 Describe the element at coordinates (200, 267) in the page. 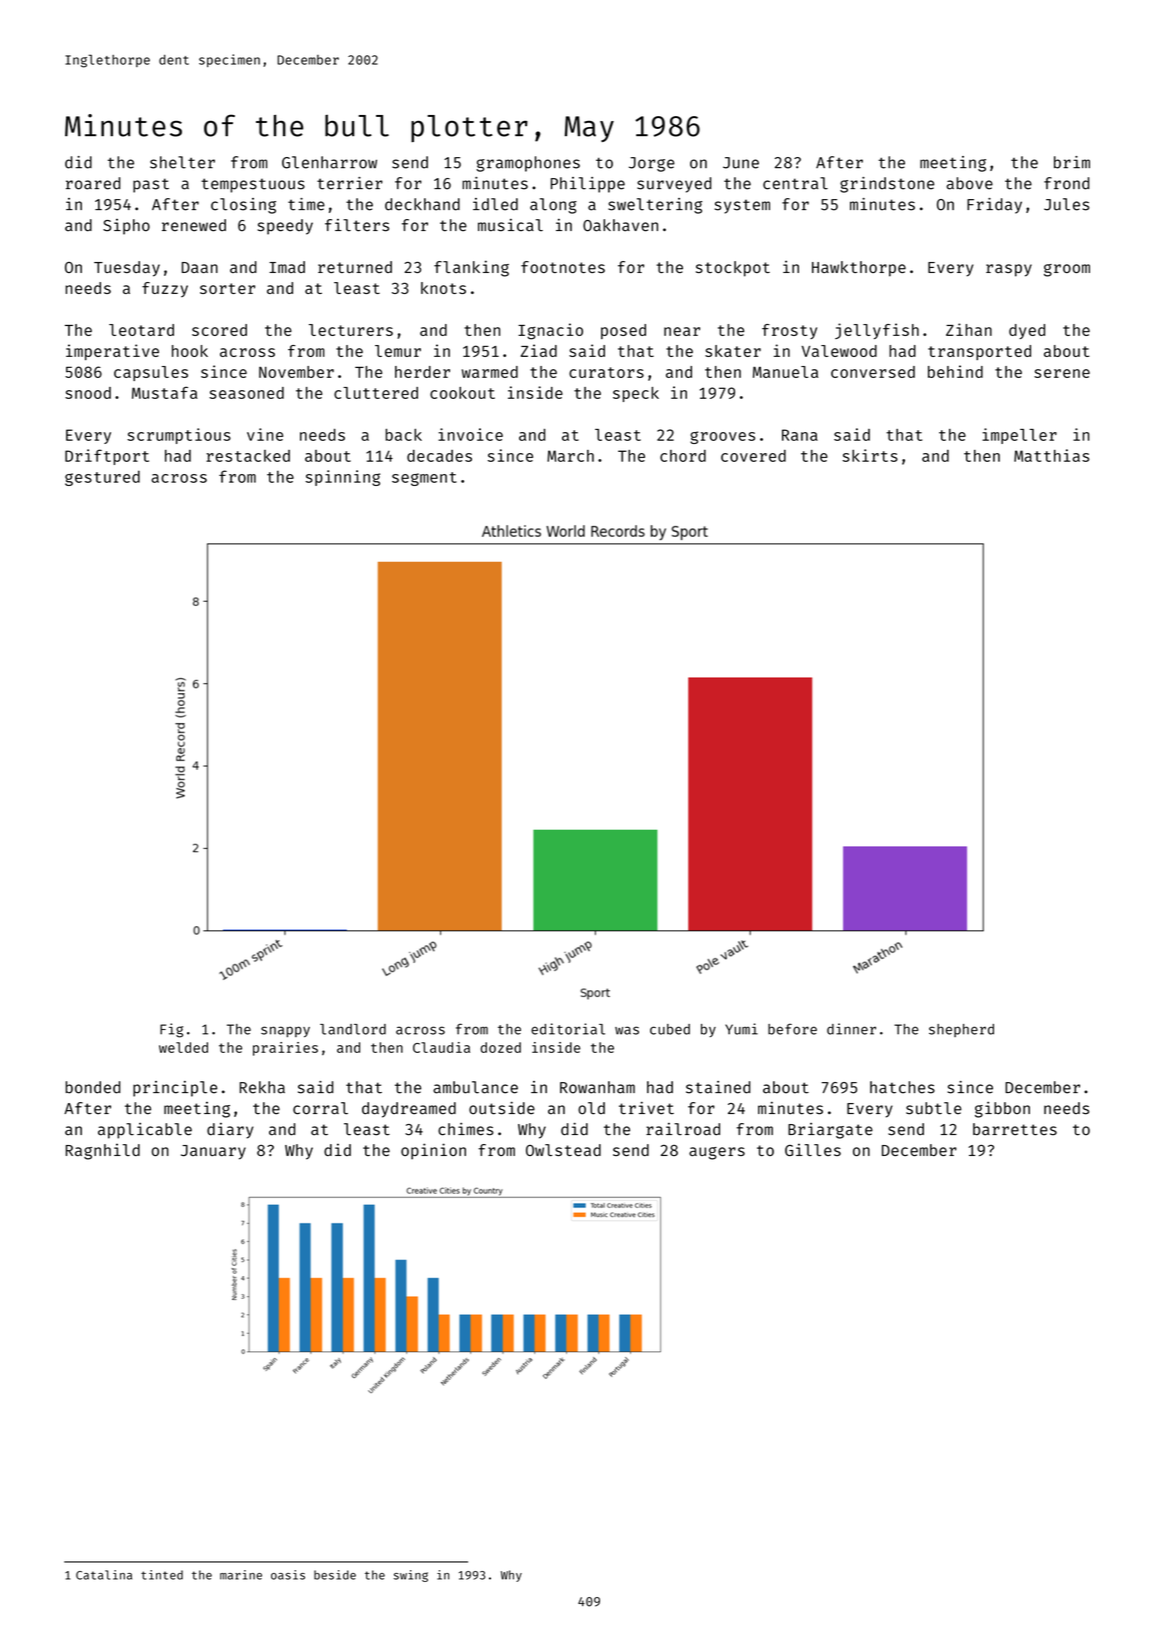

I see `Daan` at that location.
